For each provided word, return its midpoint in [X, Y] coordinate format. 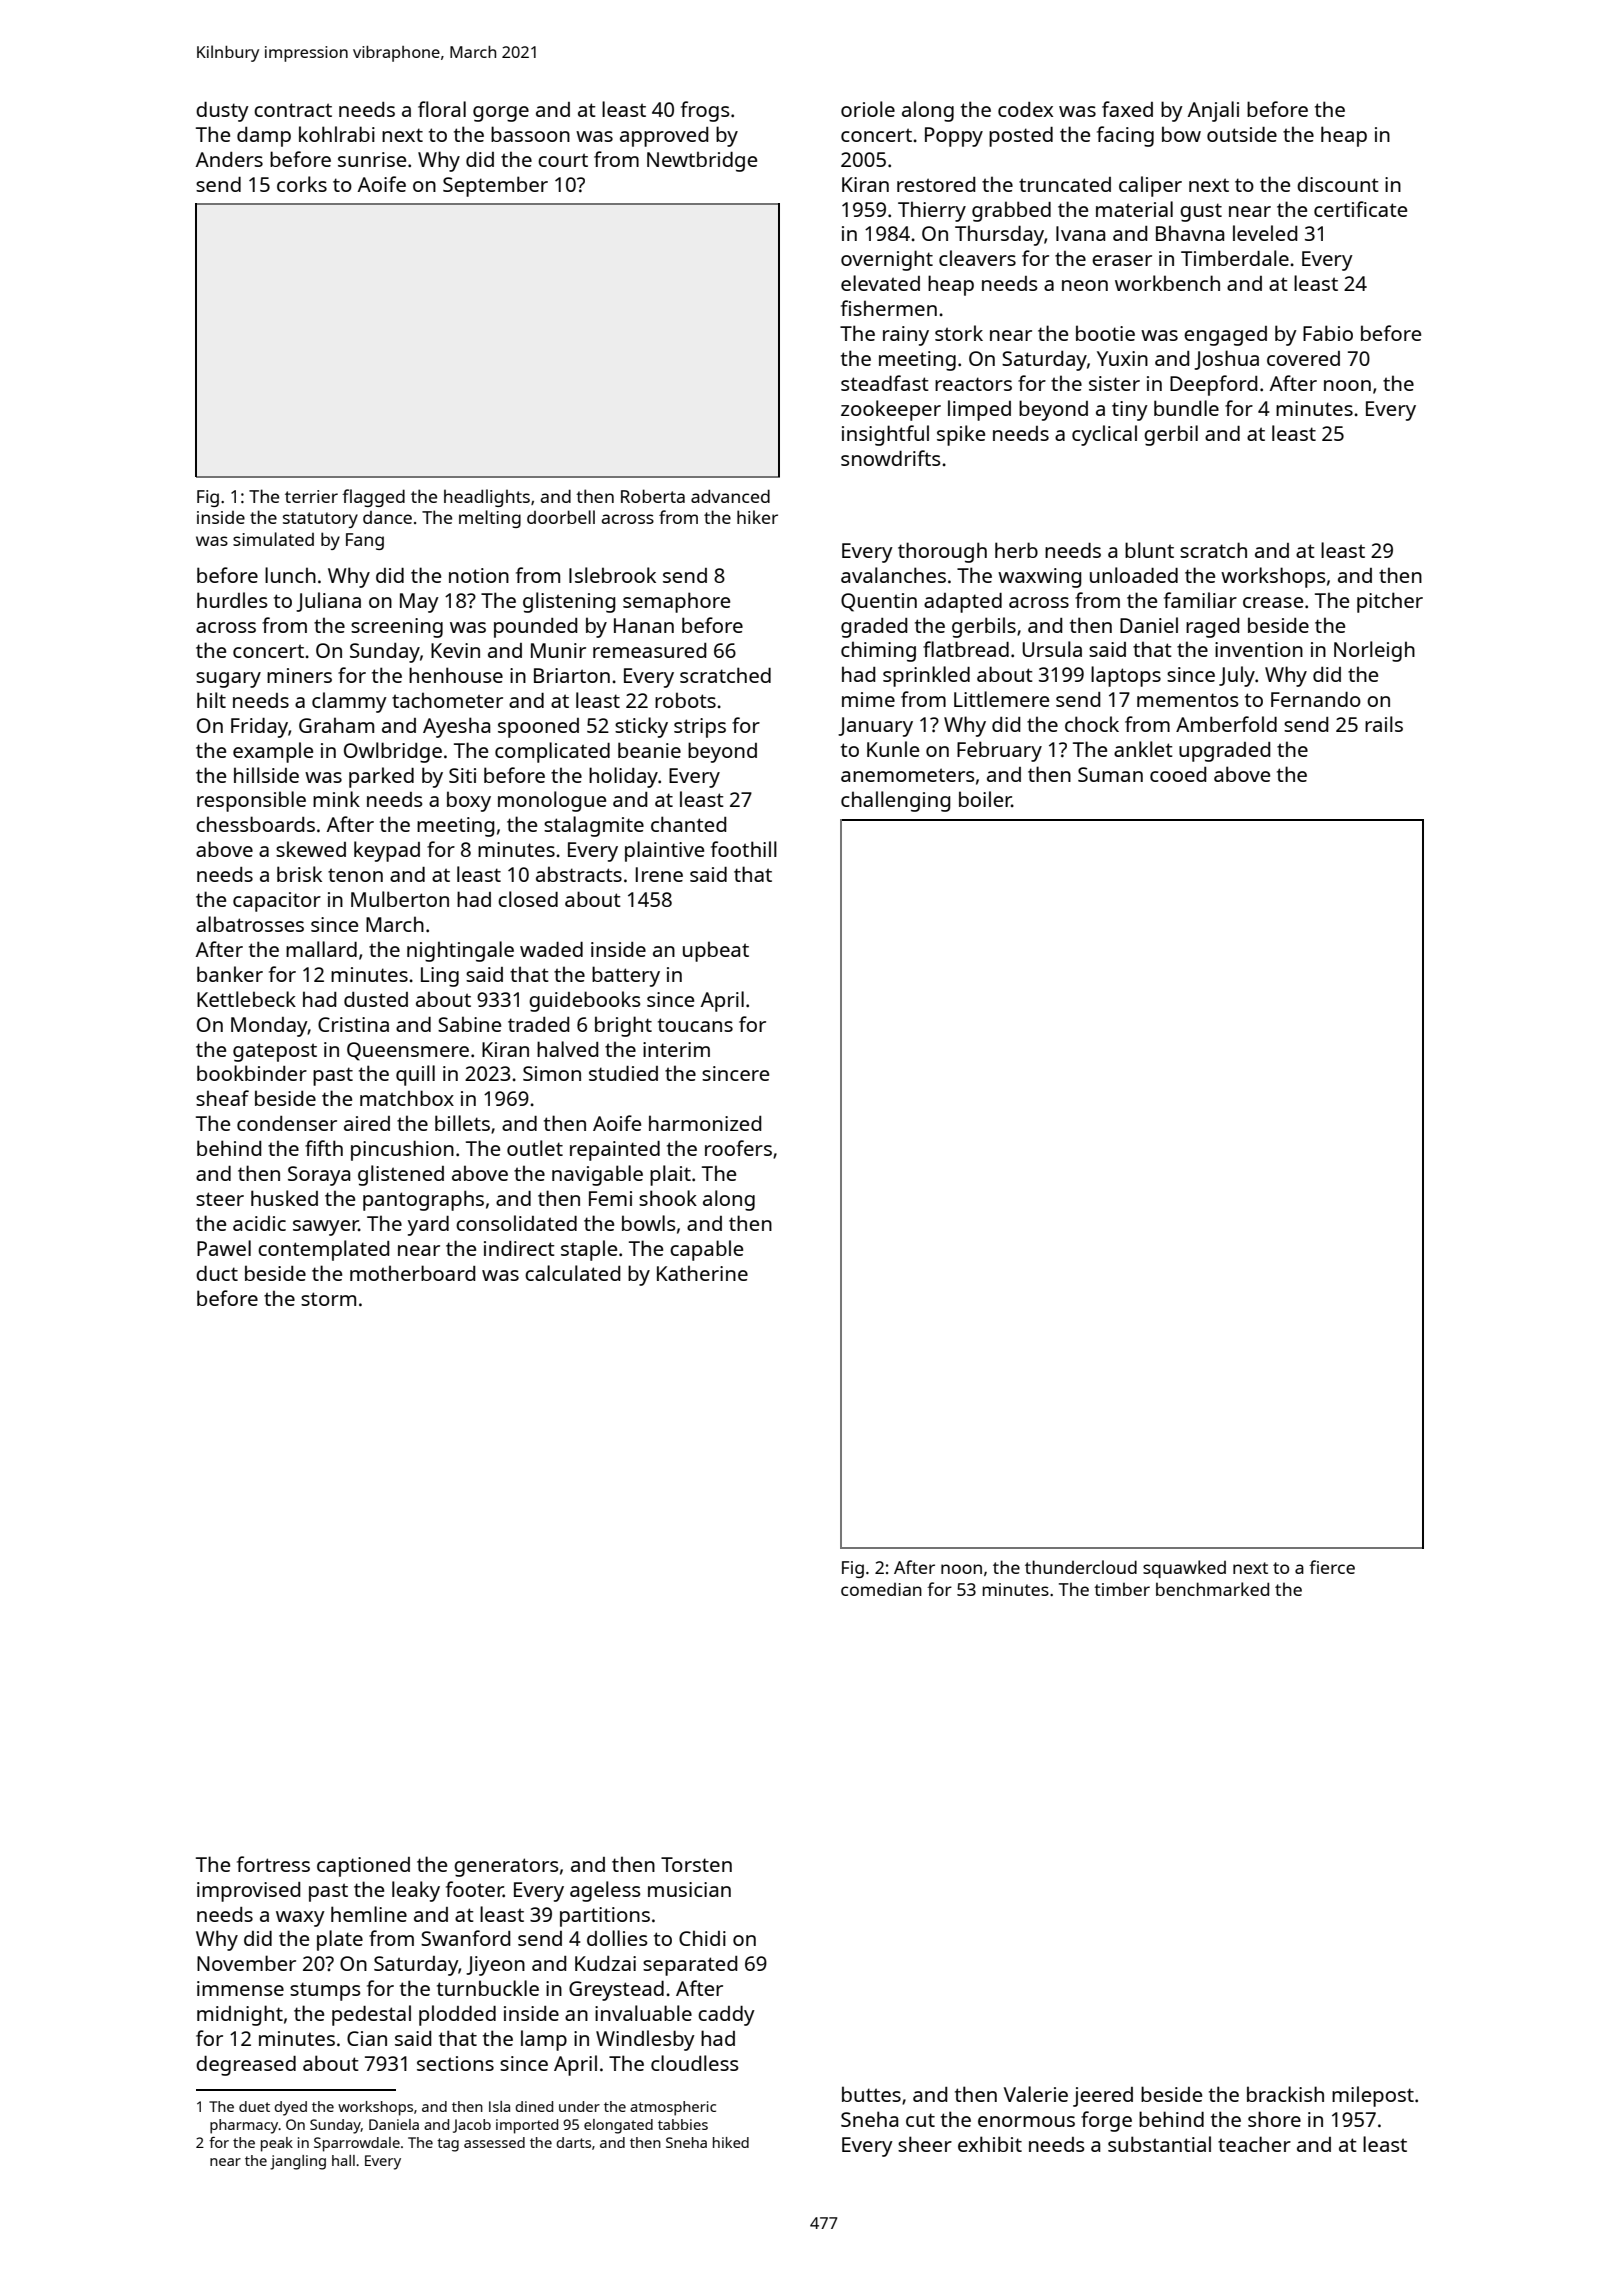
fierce [1332, 1567]
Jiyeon [495, 1966]
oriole [868, 109]
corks [302, 184]
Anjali [1213, 111]
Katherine [702, 1273]
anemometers [907, 775]
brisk [299, 874]
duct [217, 1273]
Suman [1110, 774]
